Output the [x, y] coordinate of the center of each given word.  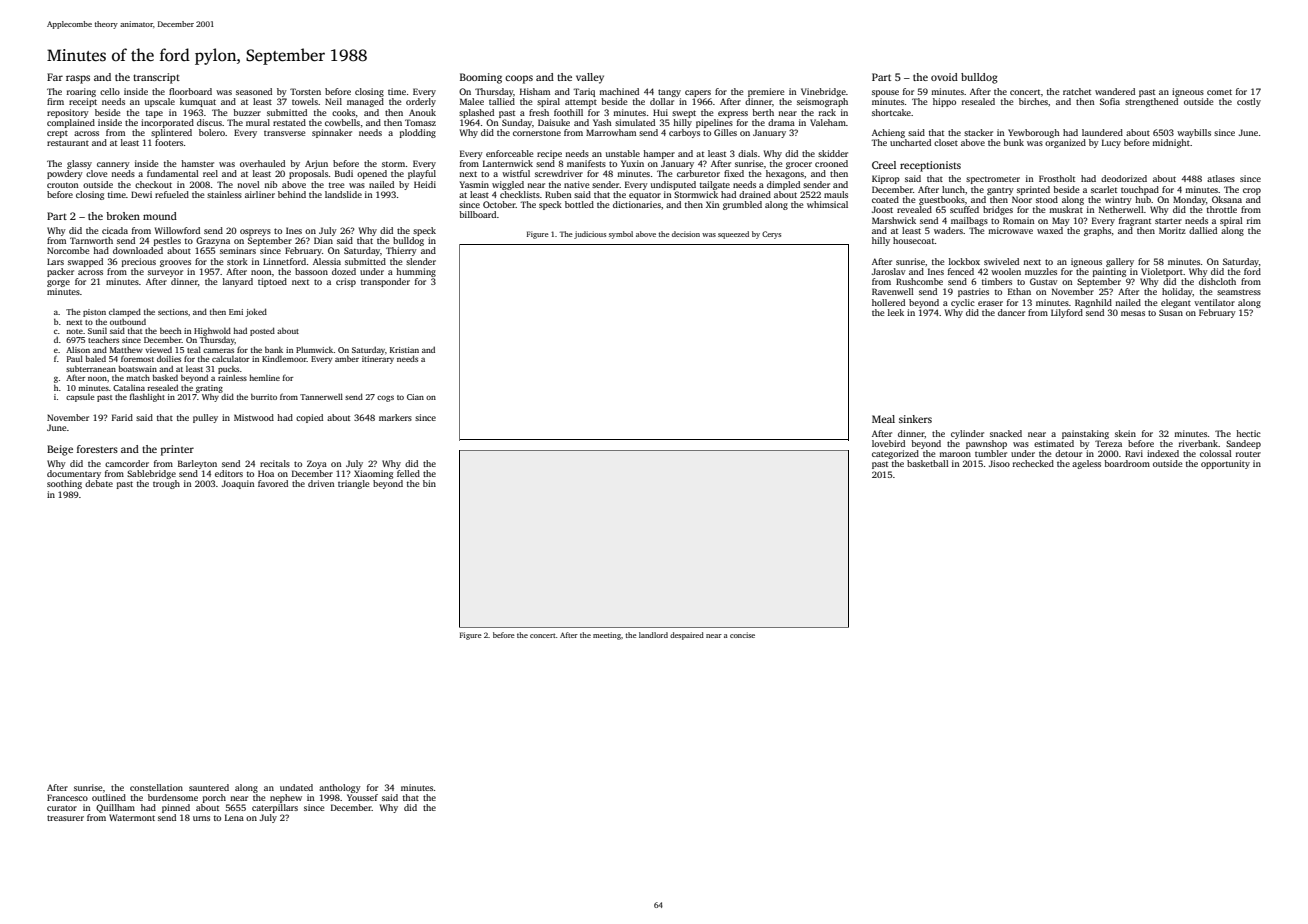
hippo [944, 102]
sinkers [915, 419]
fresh [539, 112]
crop [1252, 191]
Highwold [212, 332]
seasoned [254, 91]
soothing [64, 484]
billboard [477, 214]
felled [408, 473]
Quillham [115, 808]
